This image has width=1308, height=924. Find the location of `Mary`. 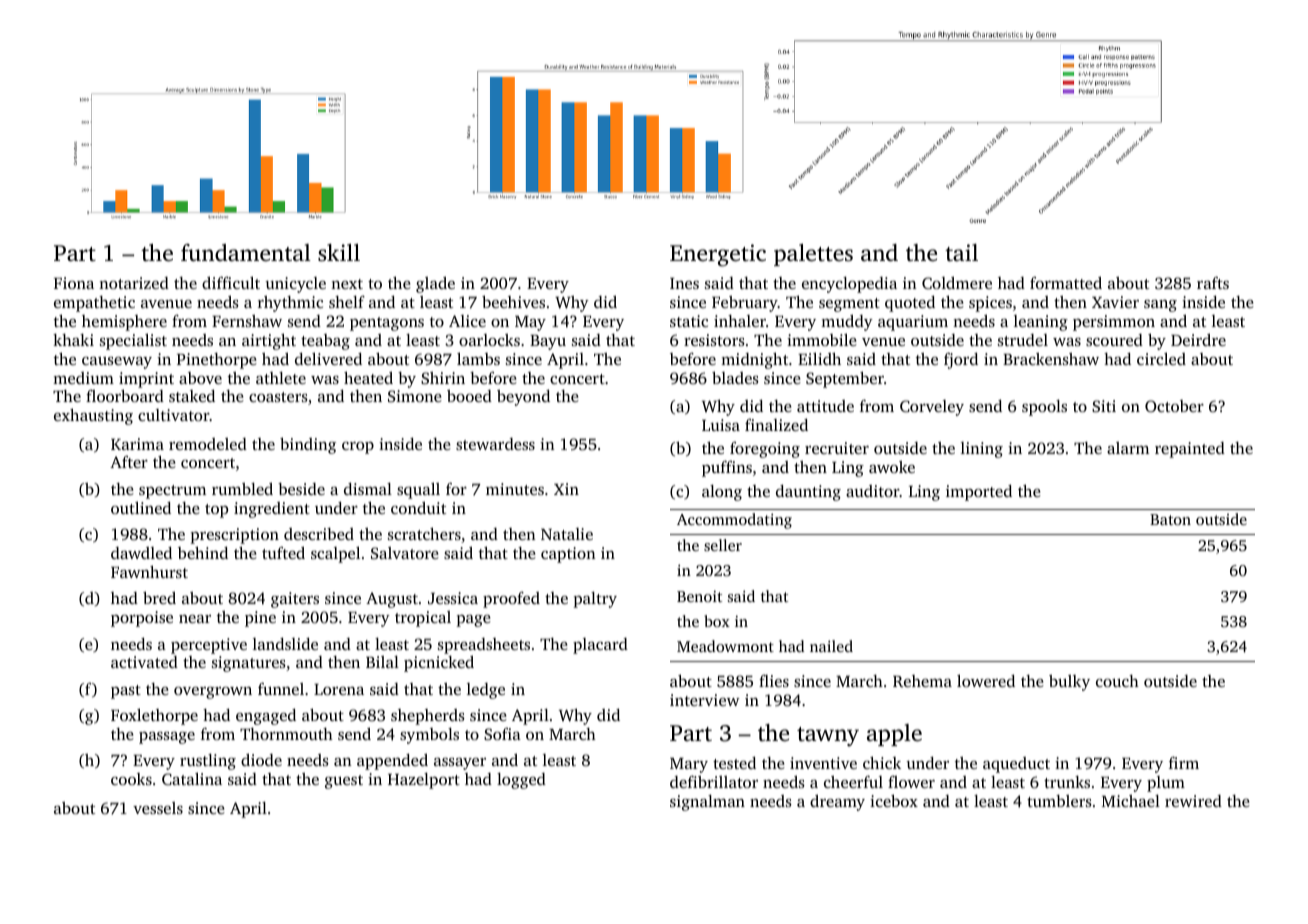

Mary is located at coordinates (689, 765).
